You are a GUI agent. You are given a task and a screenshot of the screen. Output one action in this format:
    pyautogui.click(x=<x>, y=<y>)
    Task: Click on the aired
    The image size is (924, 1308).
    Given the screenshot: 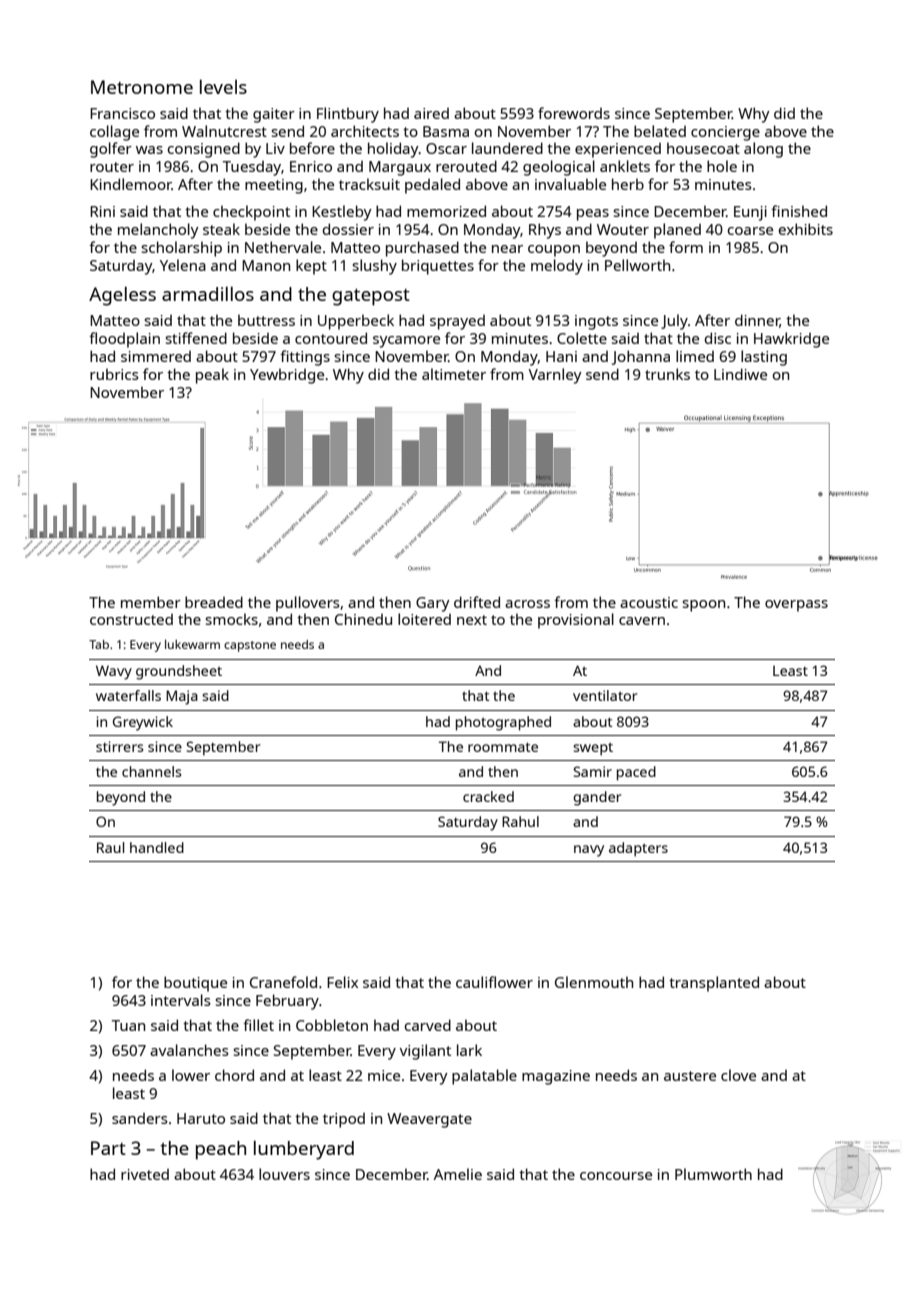 What is the action you would take?
    pyautogui.click(x=431, y=113)
